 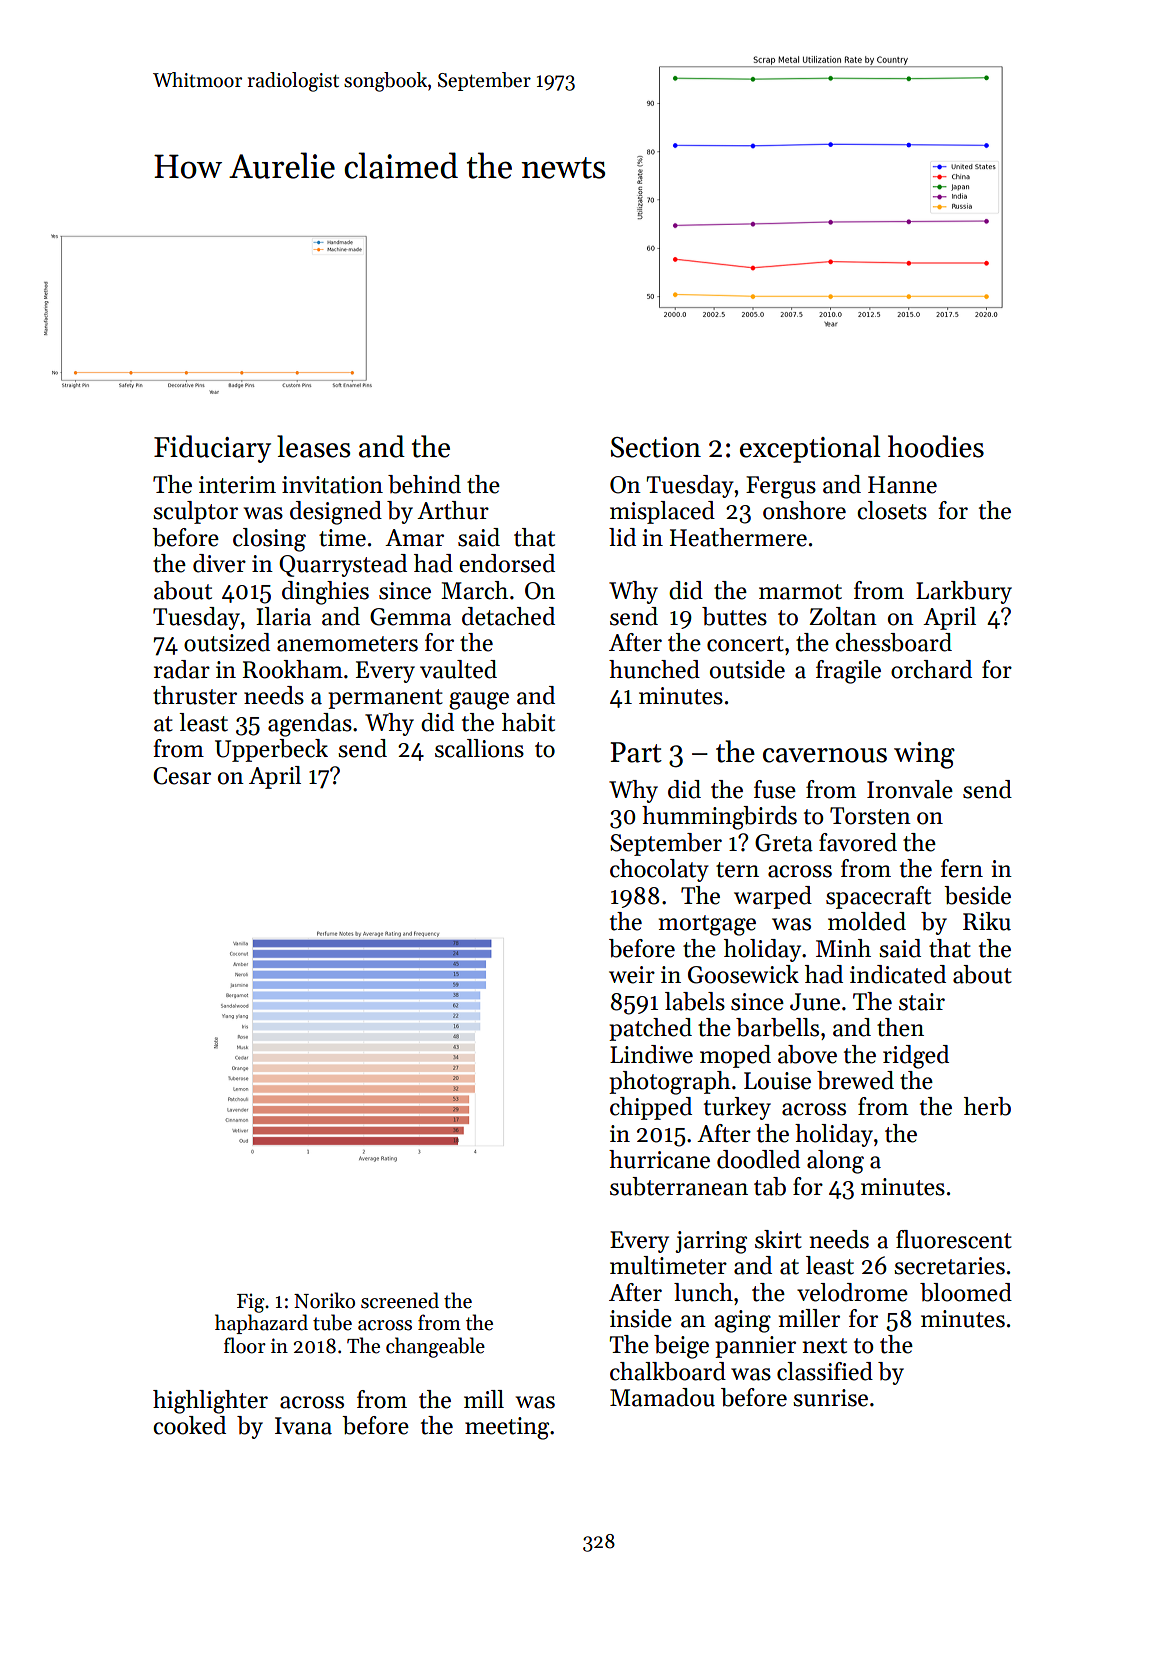 I want to click on Fiduciary, so click(x=212, y=449).
